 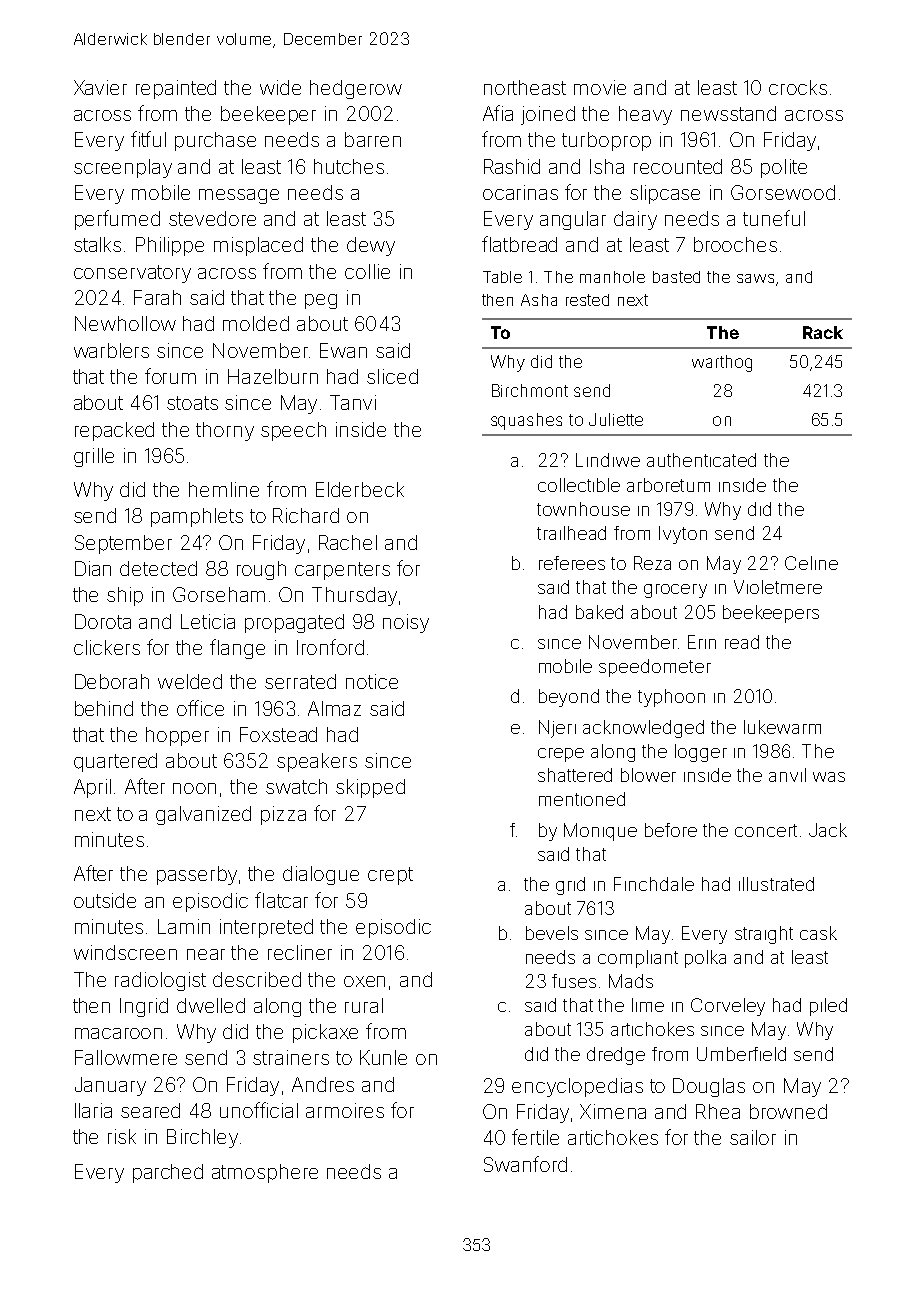 What do you see at coordinates (573, 220) in the page?
I see `angular` at bounding box center [573, 220].
